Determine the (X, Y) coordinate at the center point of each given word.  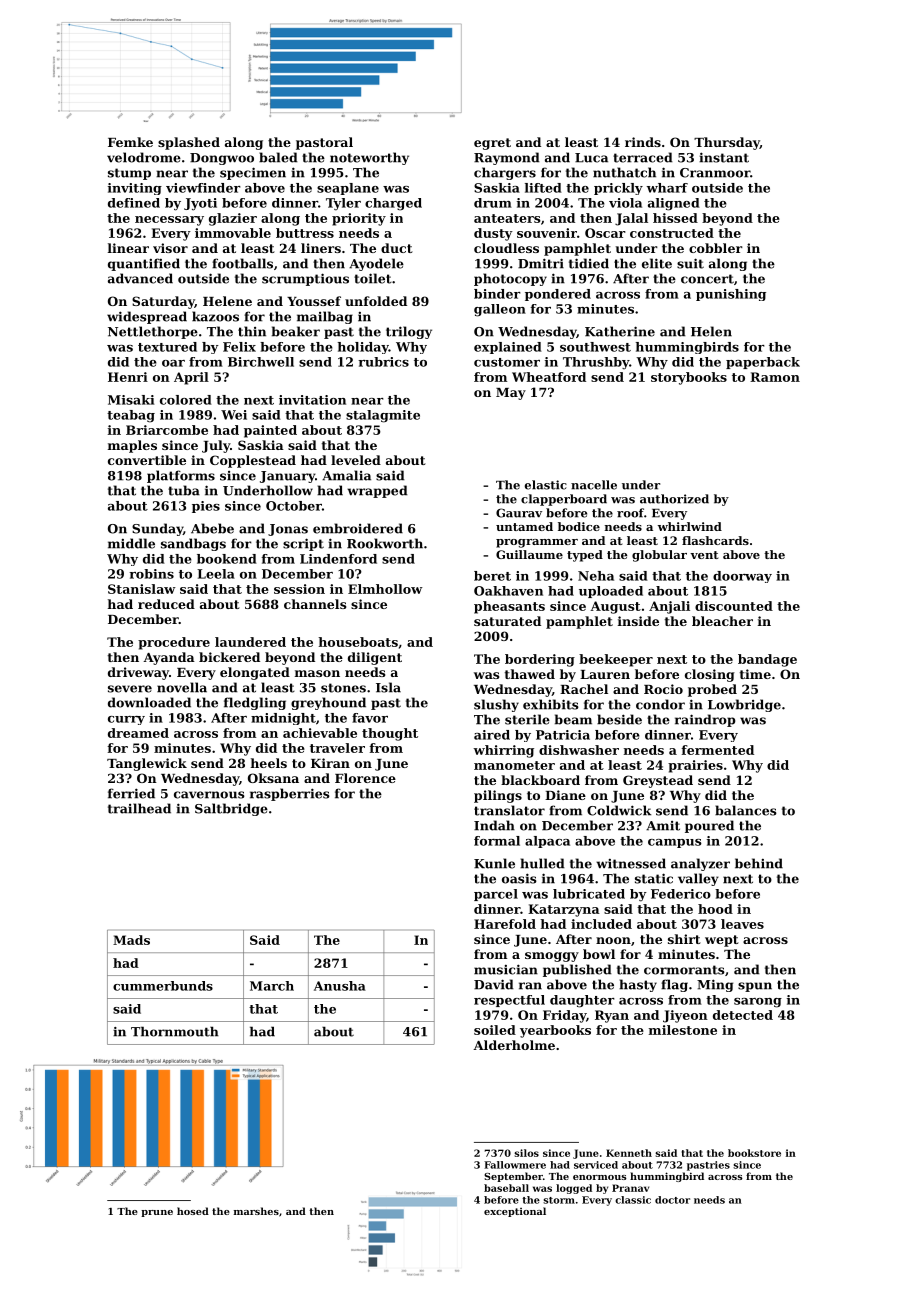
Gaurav (519, 513)
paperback (763, 363)
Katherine (620, 331)
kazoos (215, 316)
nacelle (594, 485)
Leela (216, 574)
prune (157, 1213)
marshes (256, 1211)
